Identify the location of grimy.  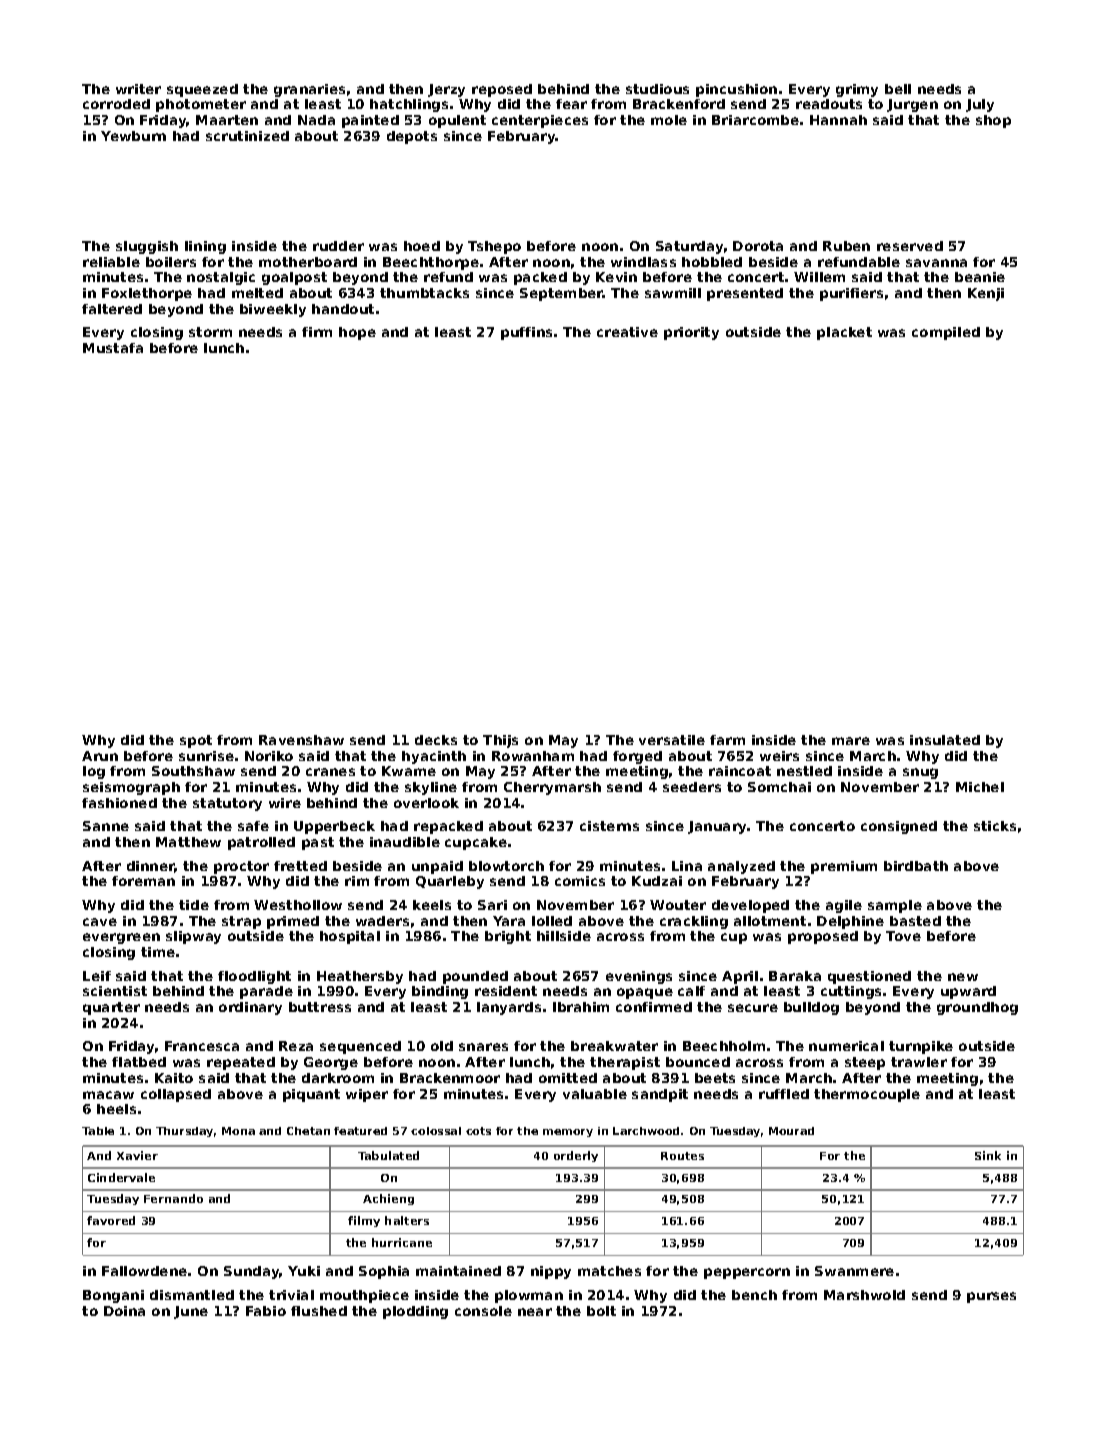
(857, 90).
